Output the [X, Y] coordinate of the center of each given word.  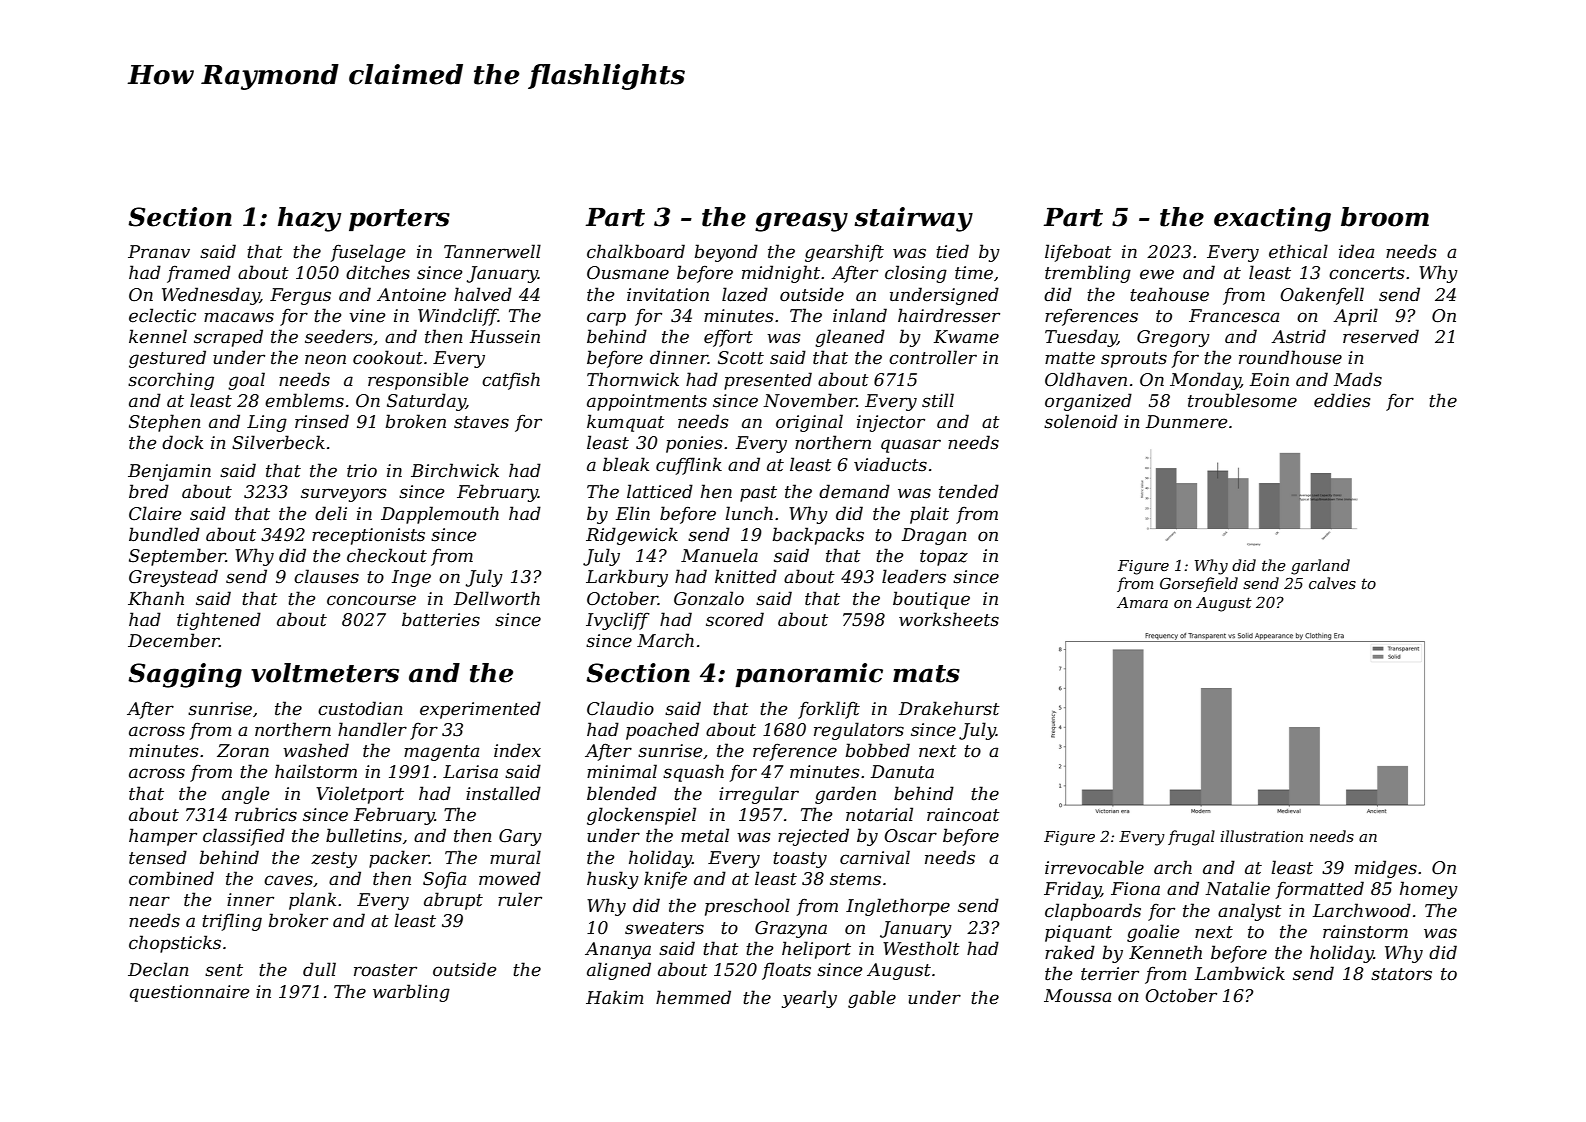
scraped [228, 338]
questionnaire [189, 993]
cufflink [689, 466]
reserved [1381, 336]
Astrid [1298, 336]
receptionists [368, 536]
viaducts [890, 464]
